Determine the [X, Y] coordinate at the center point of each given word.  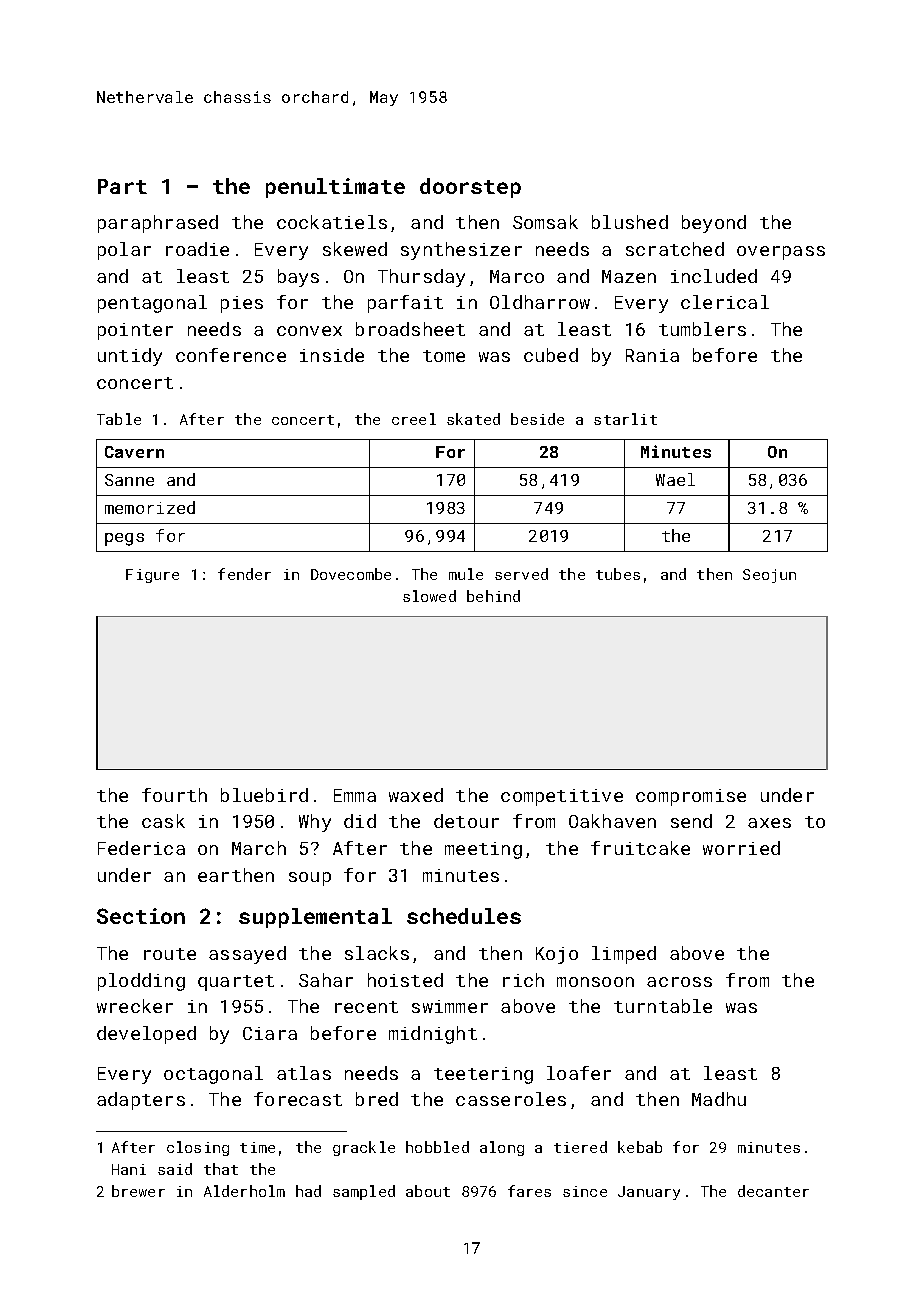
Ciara [270, 1033]
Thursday [421, 278]
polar [124, 251]
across [679, 982]
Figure [152, 576]
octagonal [213, 1075]
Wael [675, 479]
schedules [464, 916]
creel [414, 419]
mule [466, 574]
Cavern [134, 452]
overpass [781, 253]
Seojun [769, 576]
